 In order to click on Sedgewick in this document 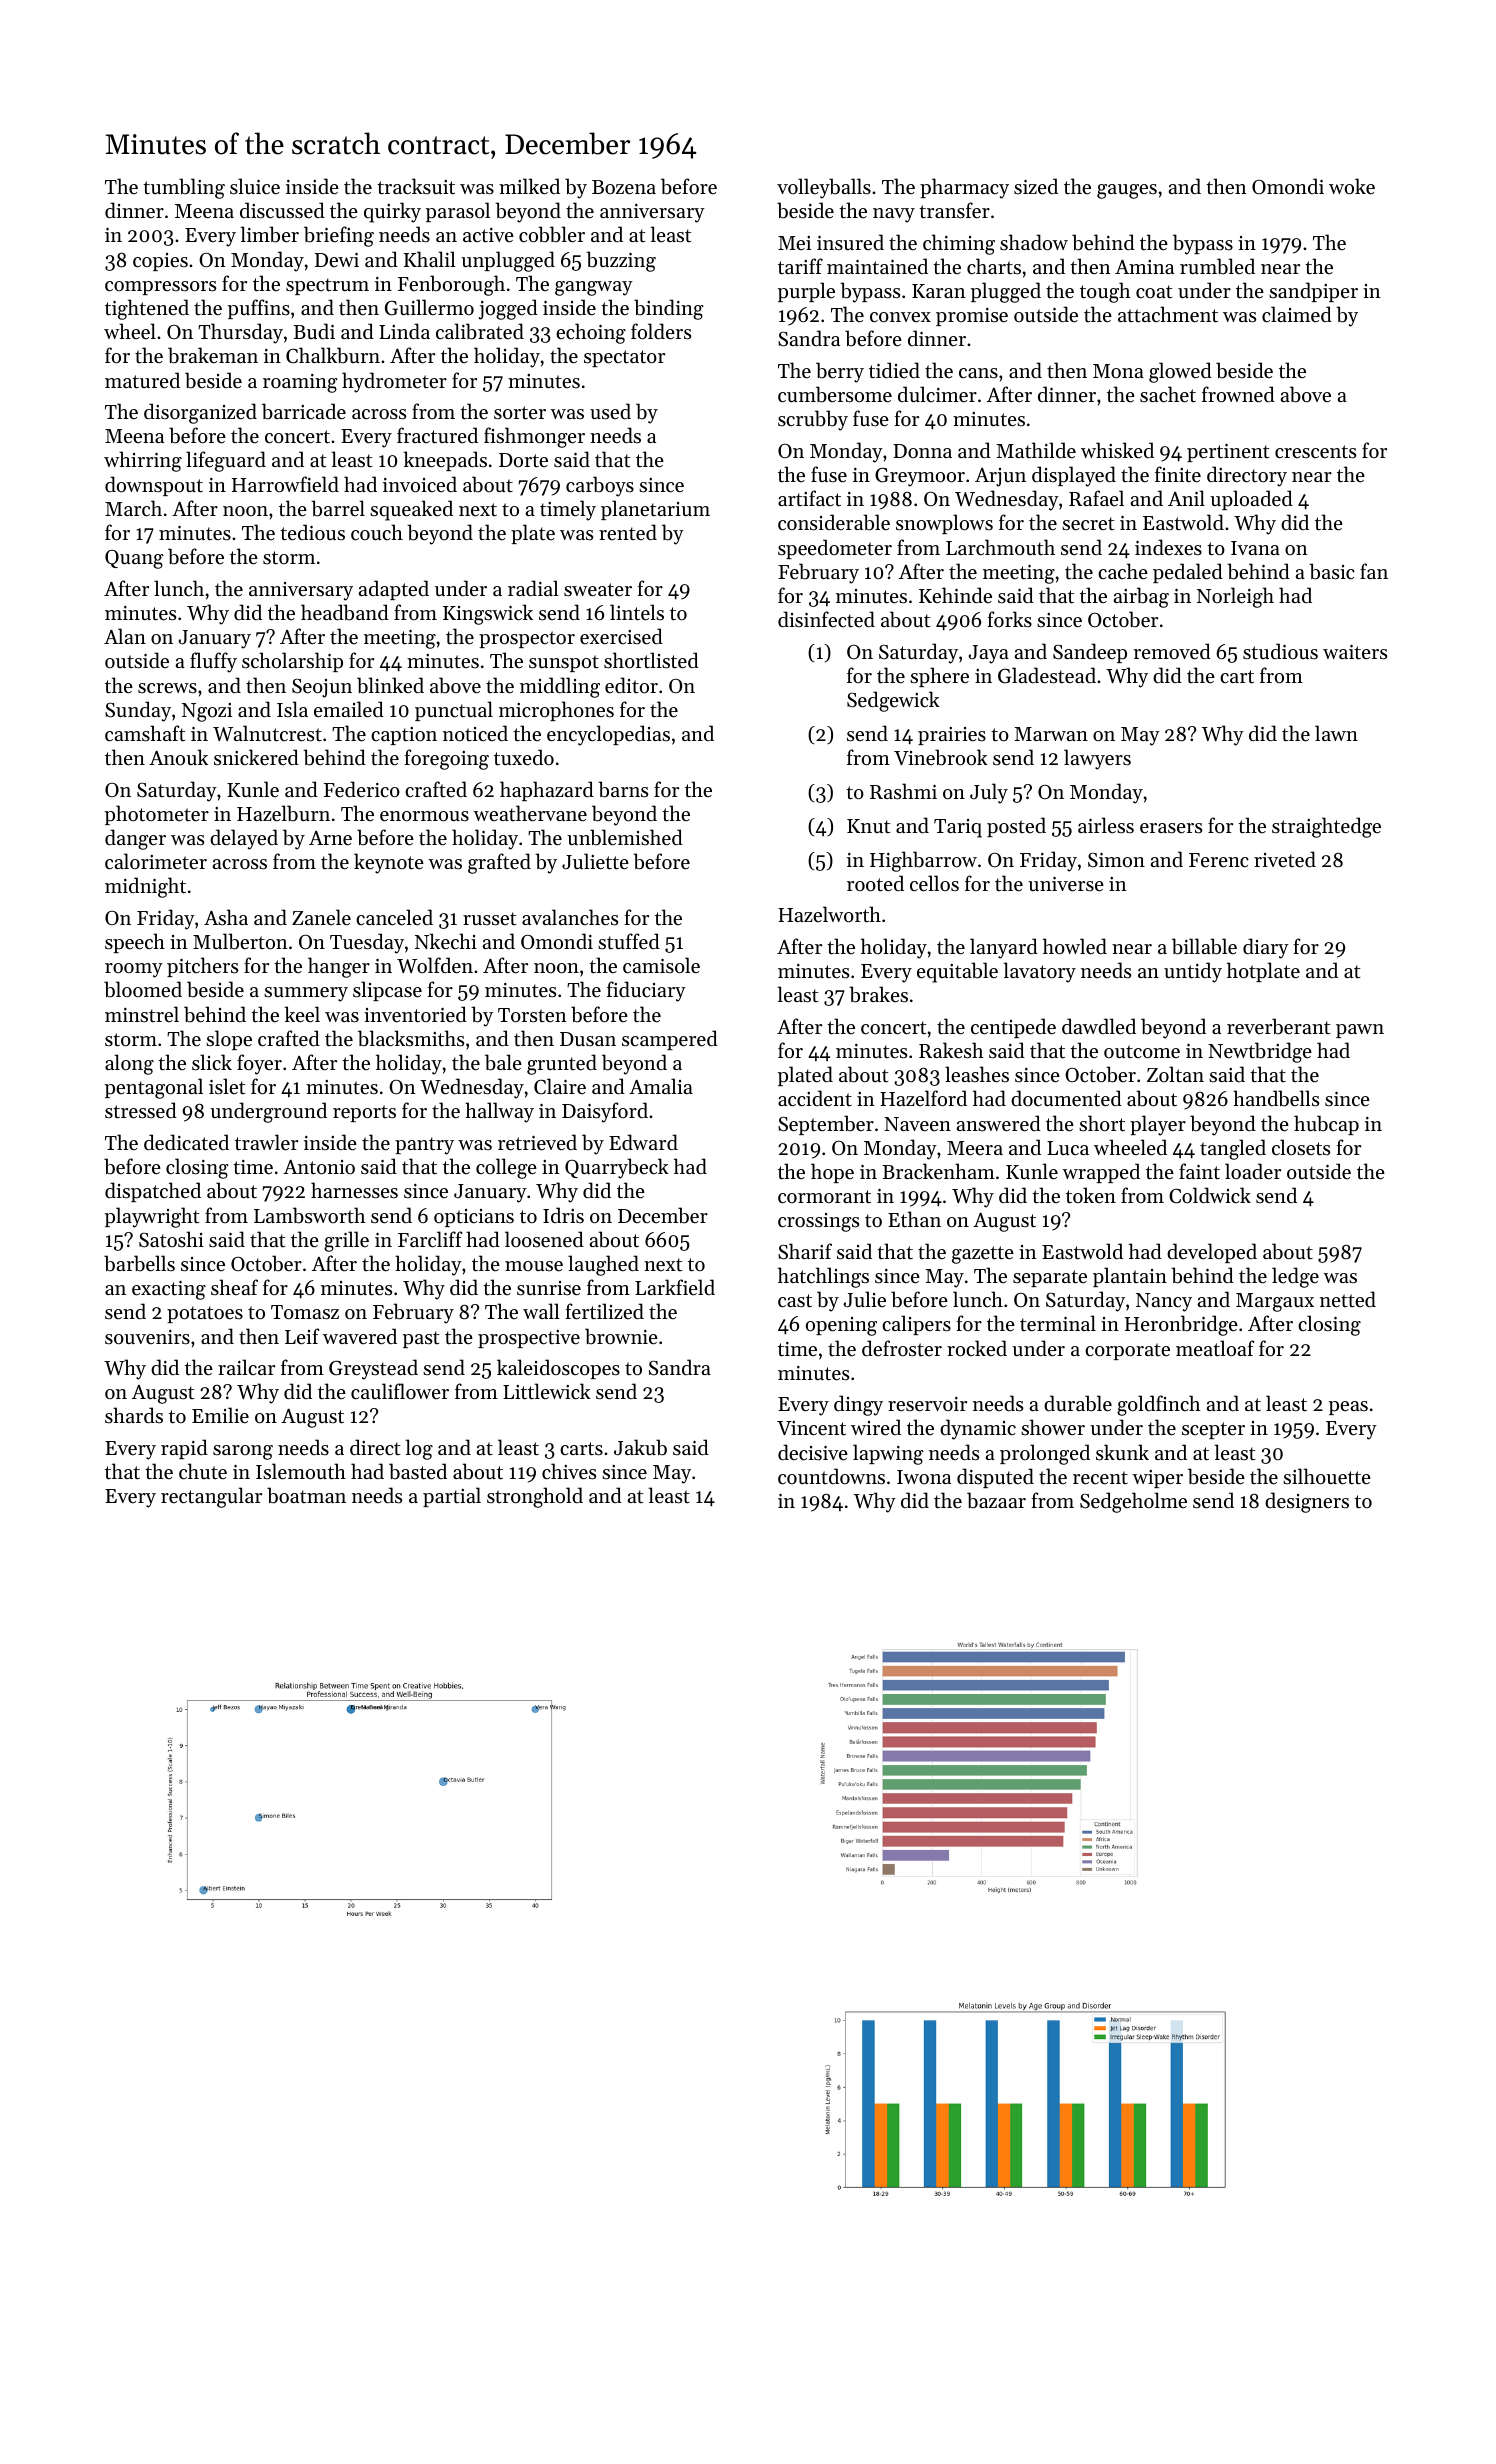, I will do `click(893, 701)`.
